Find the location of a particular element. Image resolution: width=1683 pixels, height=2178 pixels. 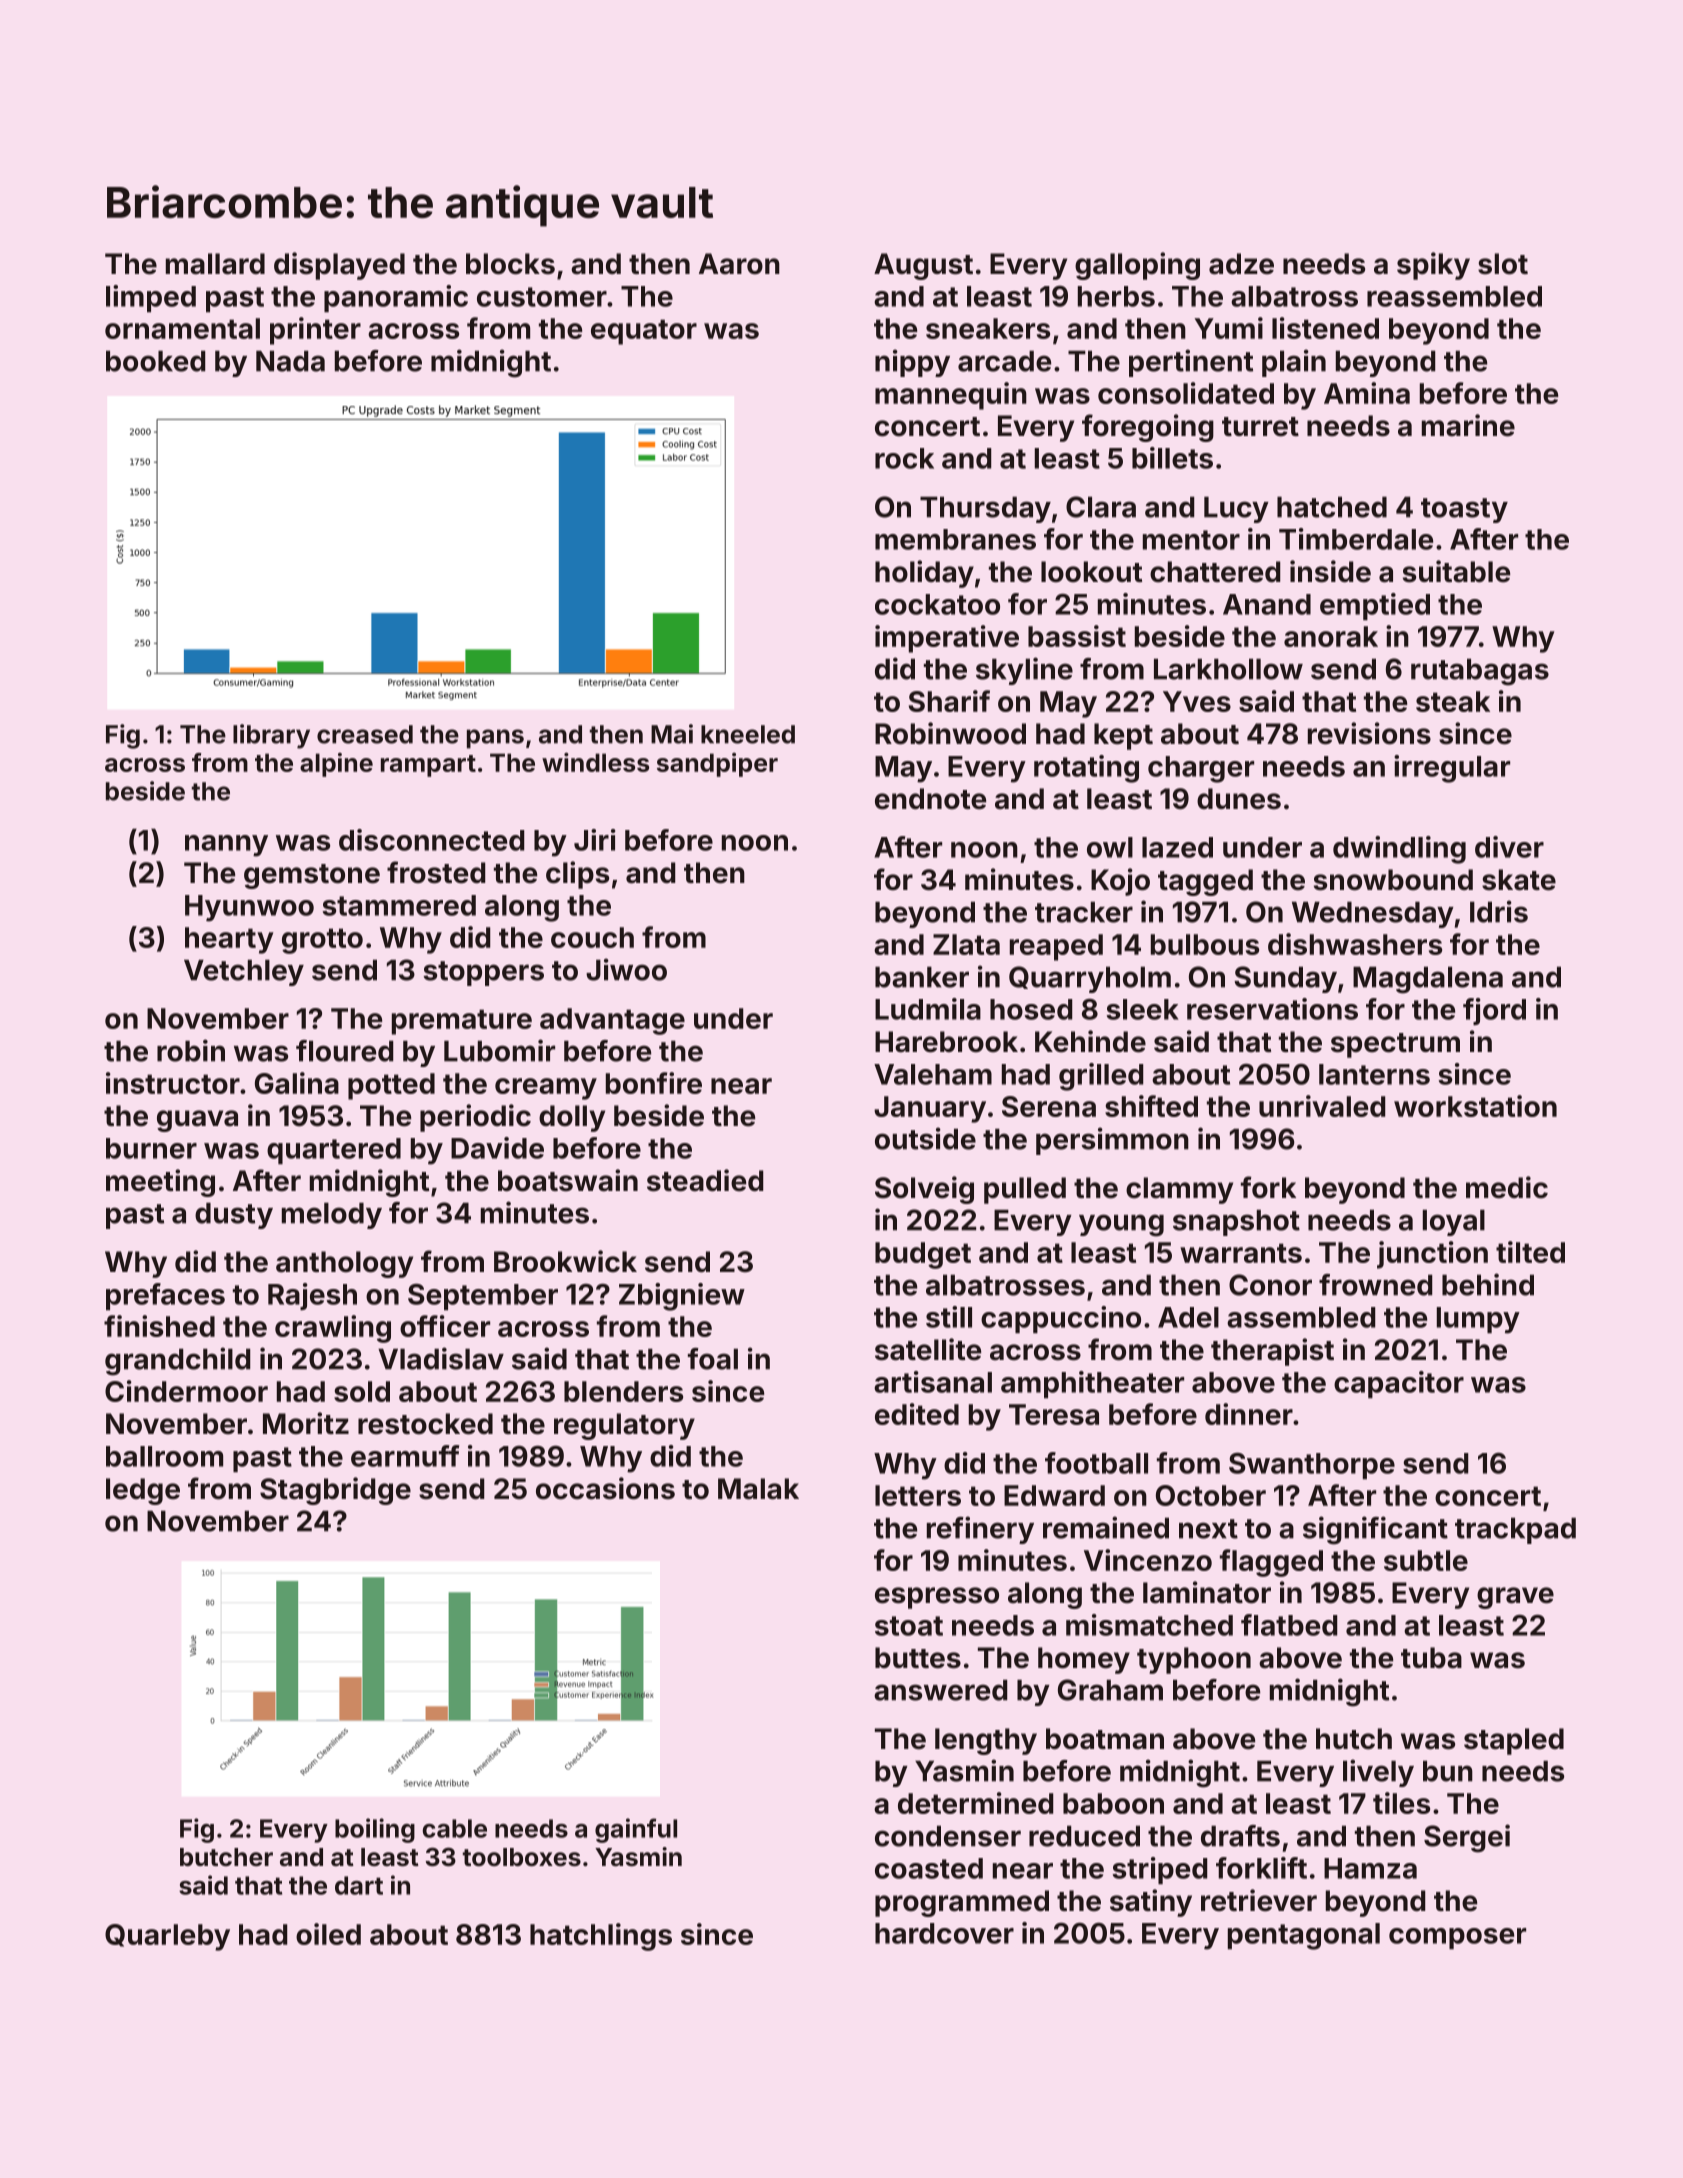

prefaces is located at coordinates (165, 1296).
